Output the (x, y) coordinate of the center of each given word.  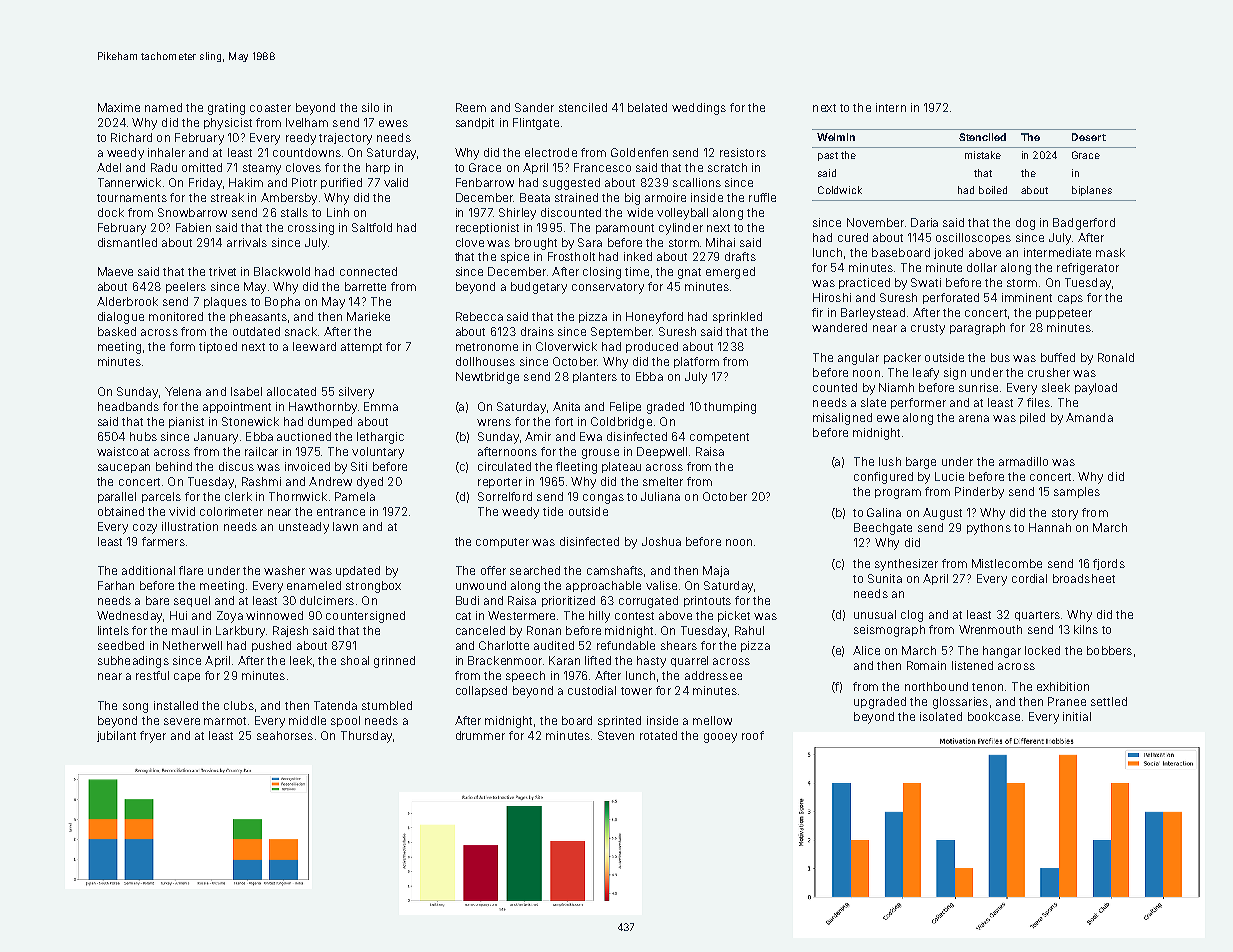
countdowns (307, 152)
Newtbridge (487, 378)
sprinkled (737, 317)
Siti (359, 466)
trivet (222, 271)
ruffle (762, 197)
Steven (616, 735)
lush (890, 461)
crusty (928, 329)
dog (1025, 224)
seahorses (285, 735)
